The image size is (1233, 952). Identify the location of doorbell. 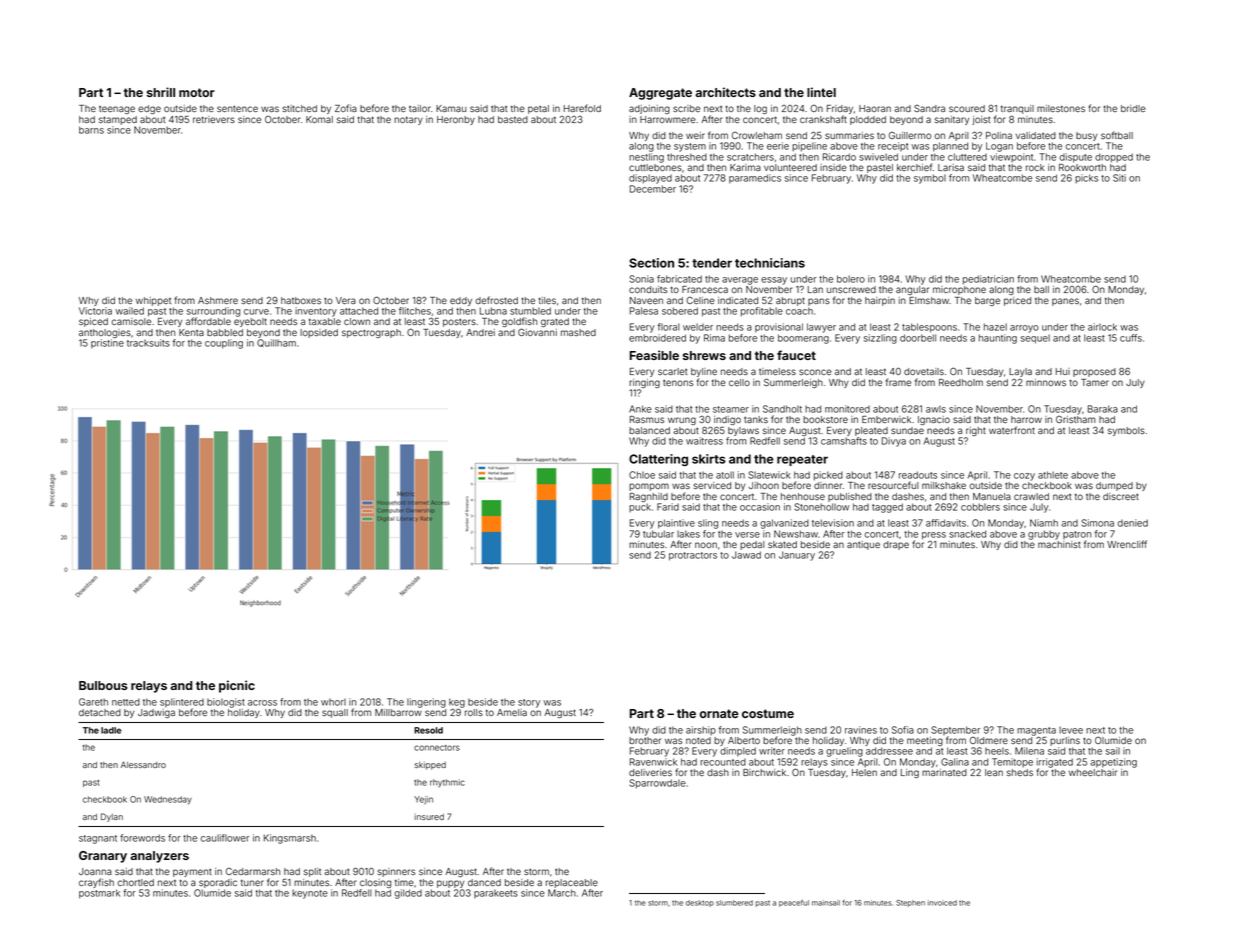
(918, 338).
